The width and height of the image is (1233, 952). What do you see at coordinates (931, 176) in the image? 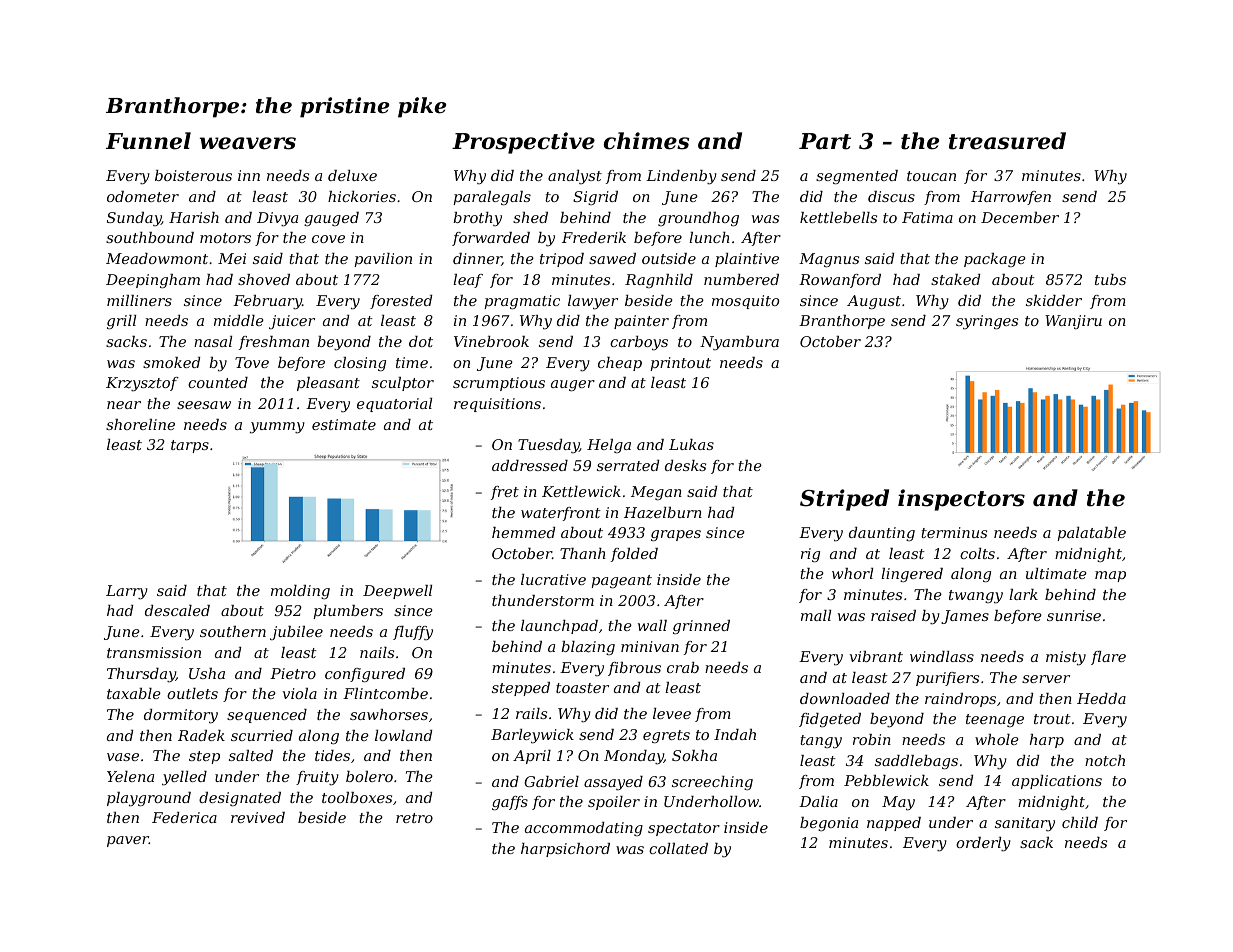
I see `toucan` at bounding box center [931, 176].
